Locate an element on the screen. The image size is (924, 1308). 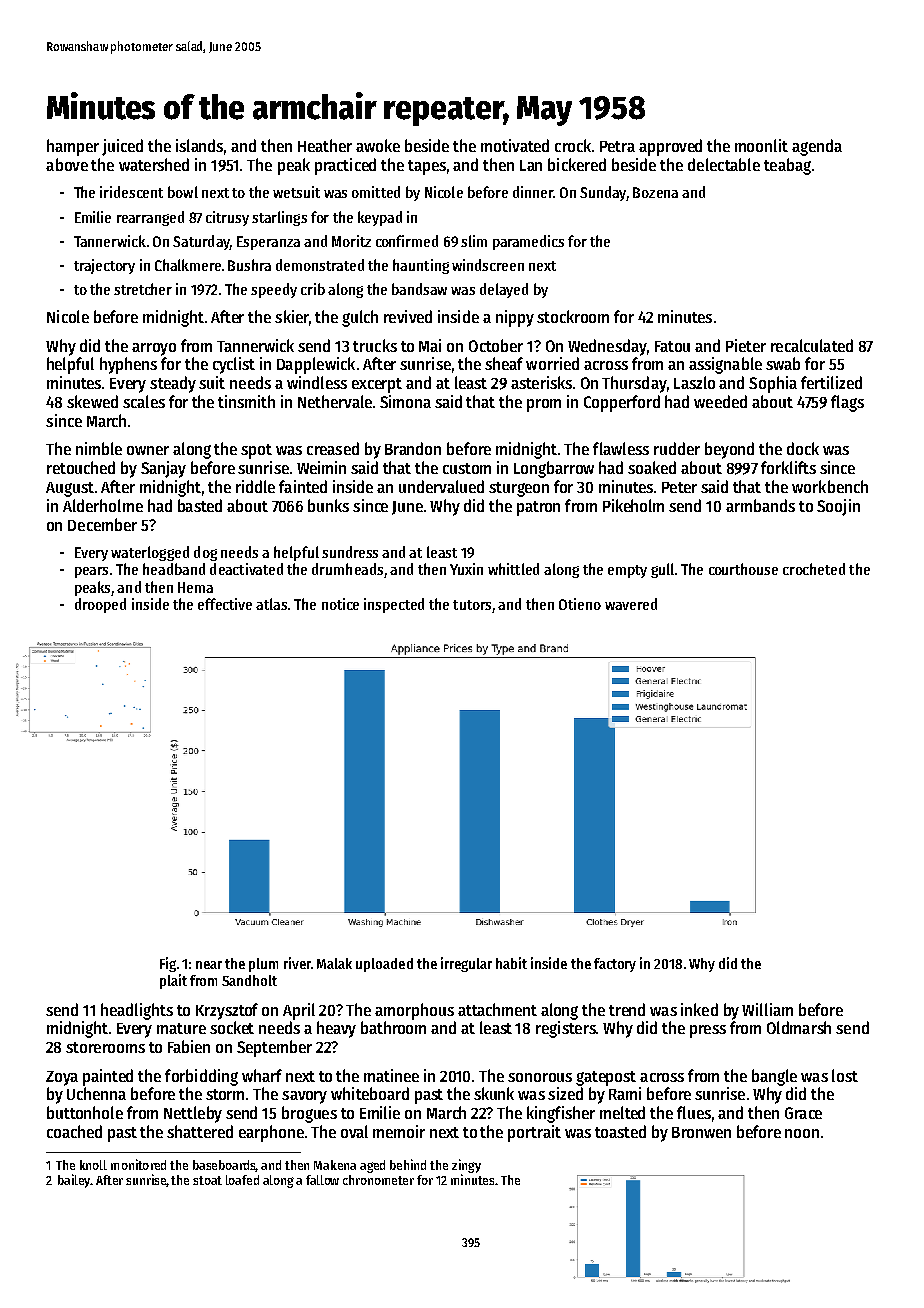
behind is located at coordinates (408, 1164).
